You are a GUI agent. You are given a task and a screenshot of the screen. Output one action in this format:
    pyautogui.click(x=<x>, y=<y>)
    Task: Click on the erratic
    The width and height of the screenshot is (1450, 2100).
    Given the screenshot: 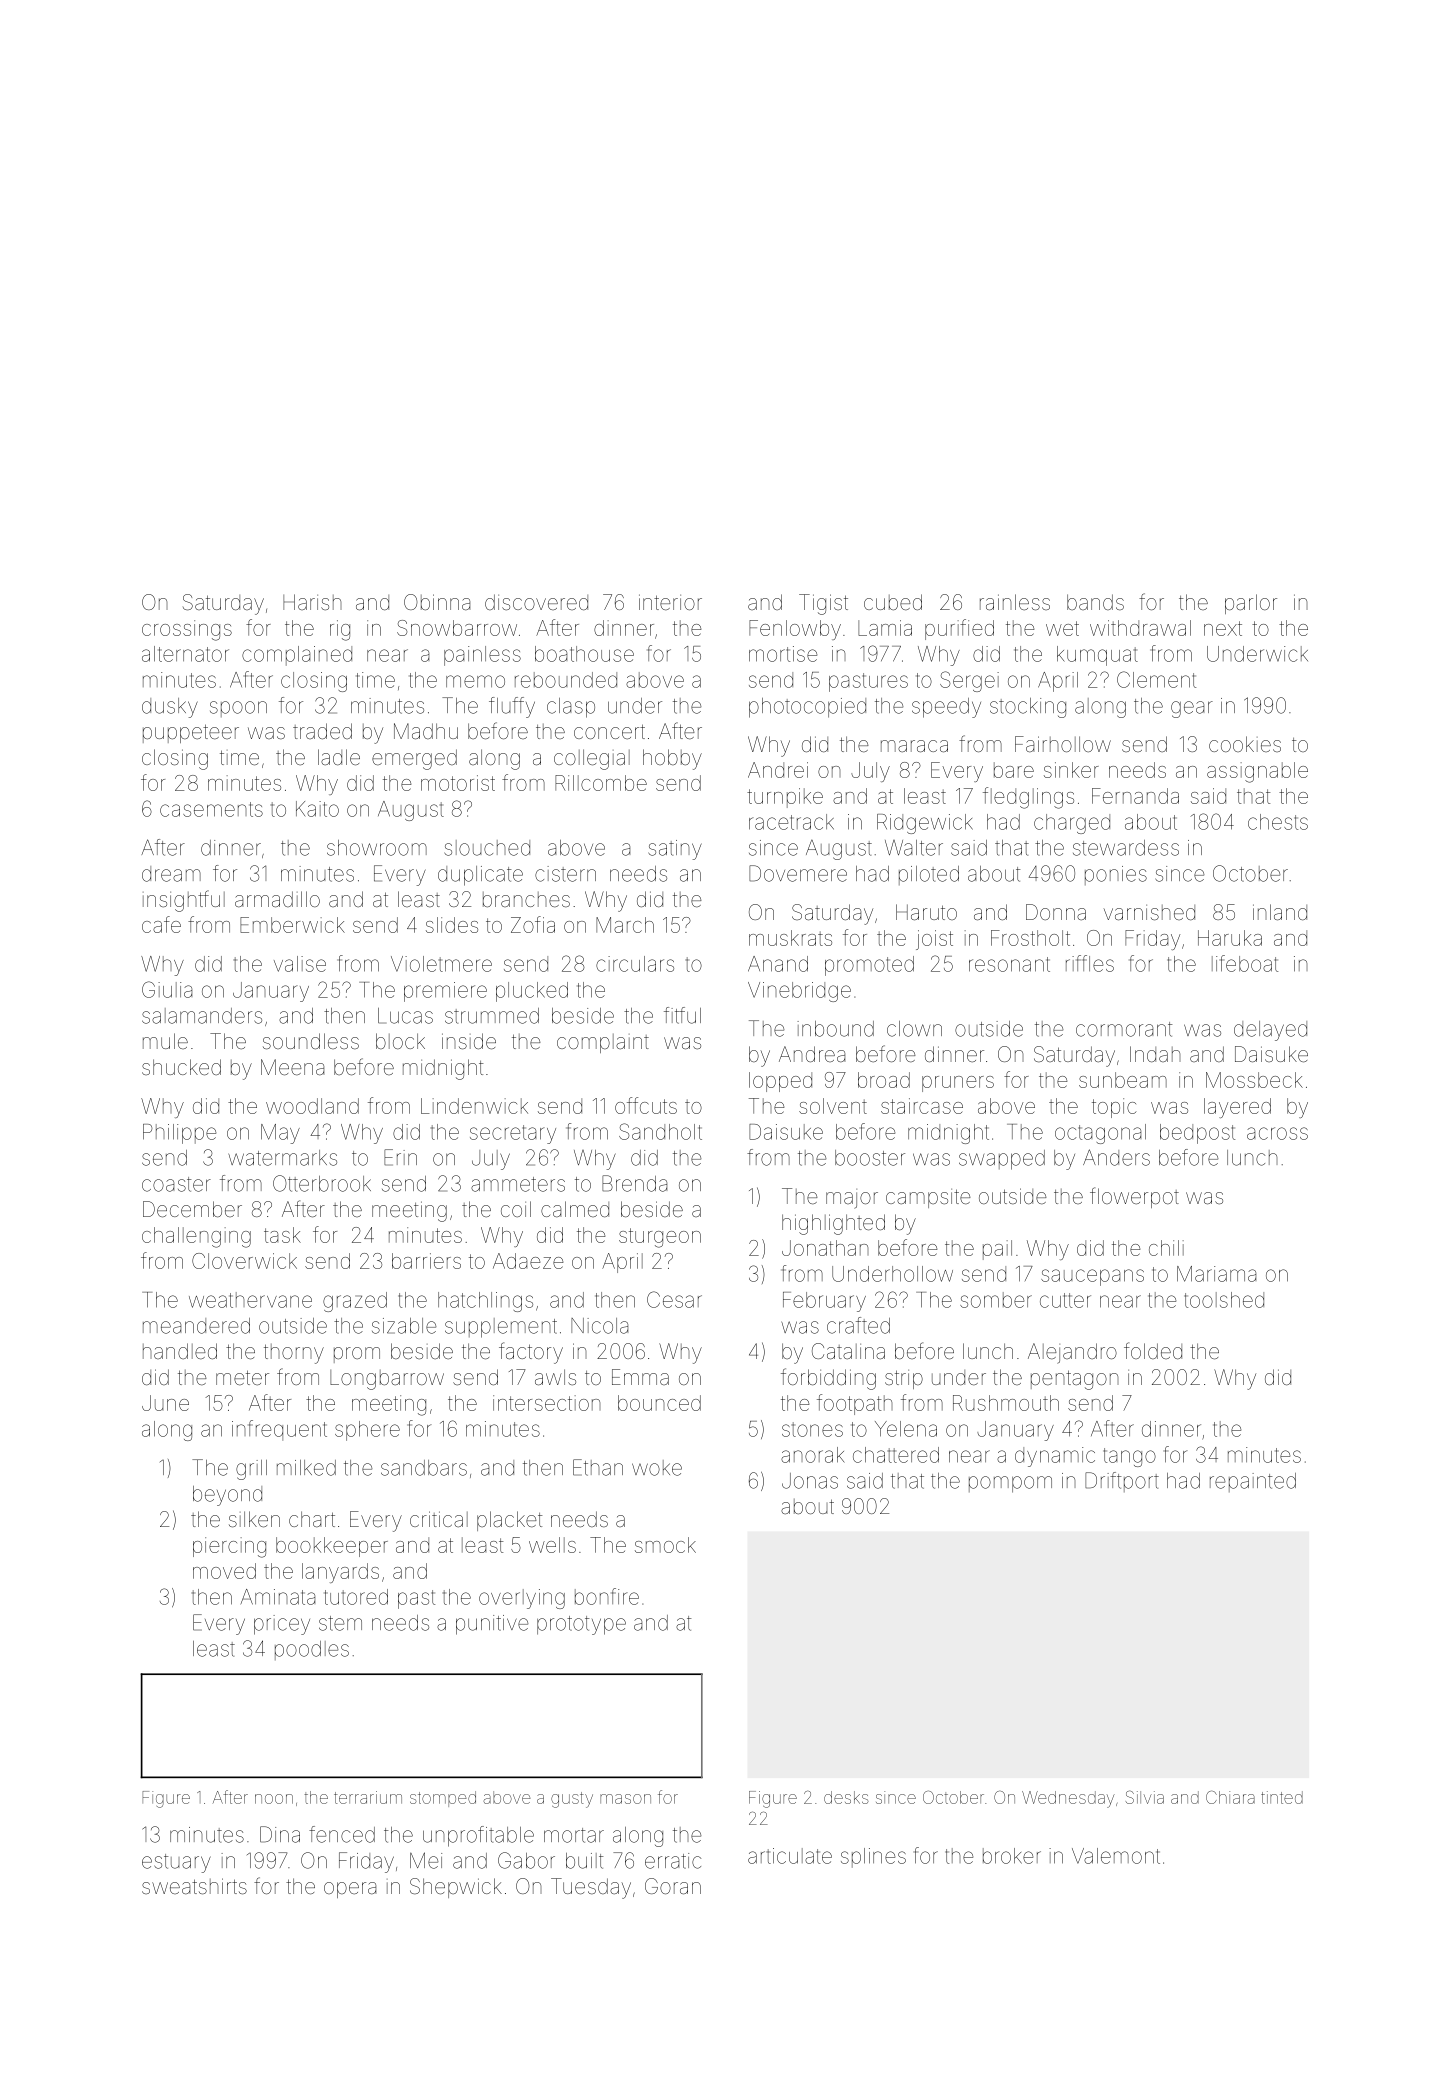 What is the action you would take?
    pyautogui.click(x=673, y=1861)
